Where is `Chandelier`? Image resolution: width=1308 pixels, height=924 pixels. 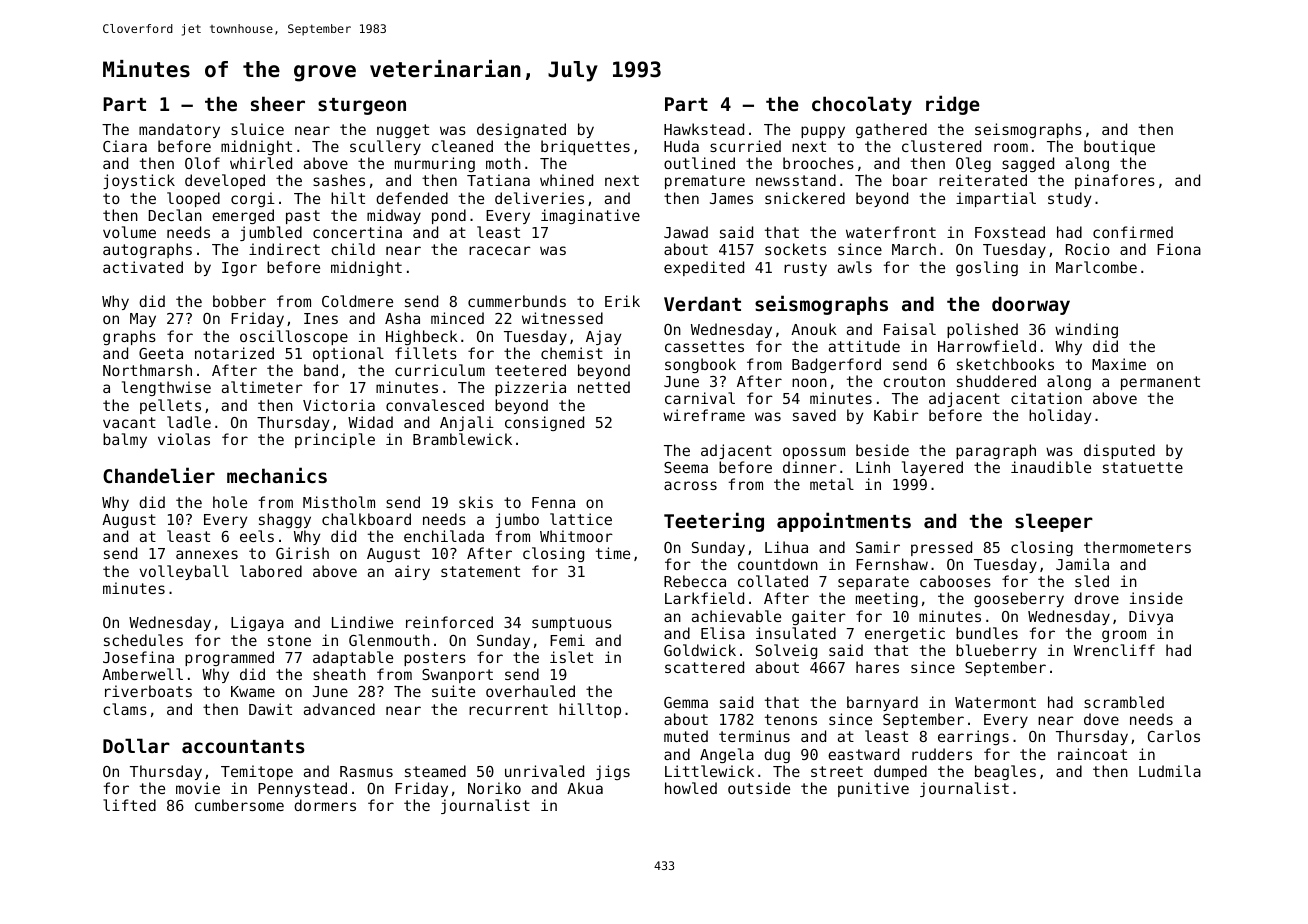 Chandelier is located at coordinates (159, 475).
